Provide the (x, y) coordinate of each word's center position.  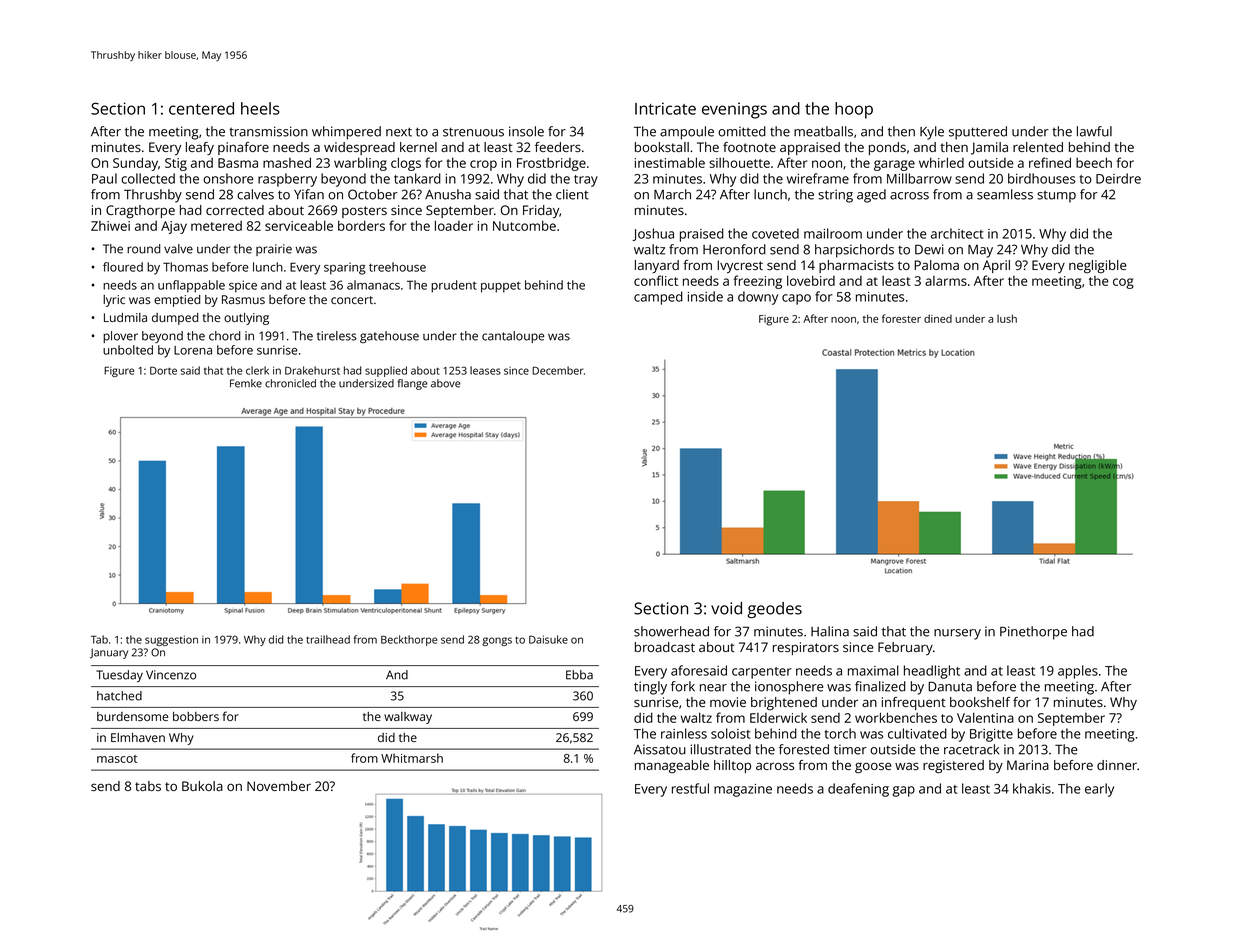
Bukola (202, 786)
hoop (854, 110)
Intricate (665, 108)
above (446, 383)
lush (1007, 318)
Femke (246, 383)
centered (201, 108)
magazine (743, 790)
